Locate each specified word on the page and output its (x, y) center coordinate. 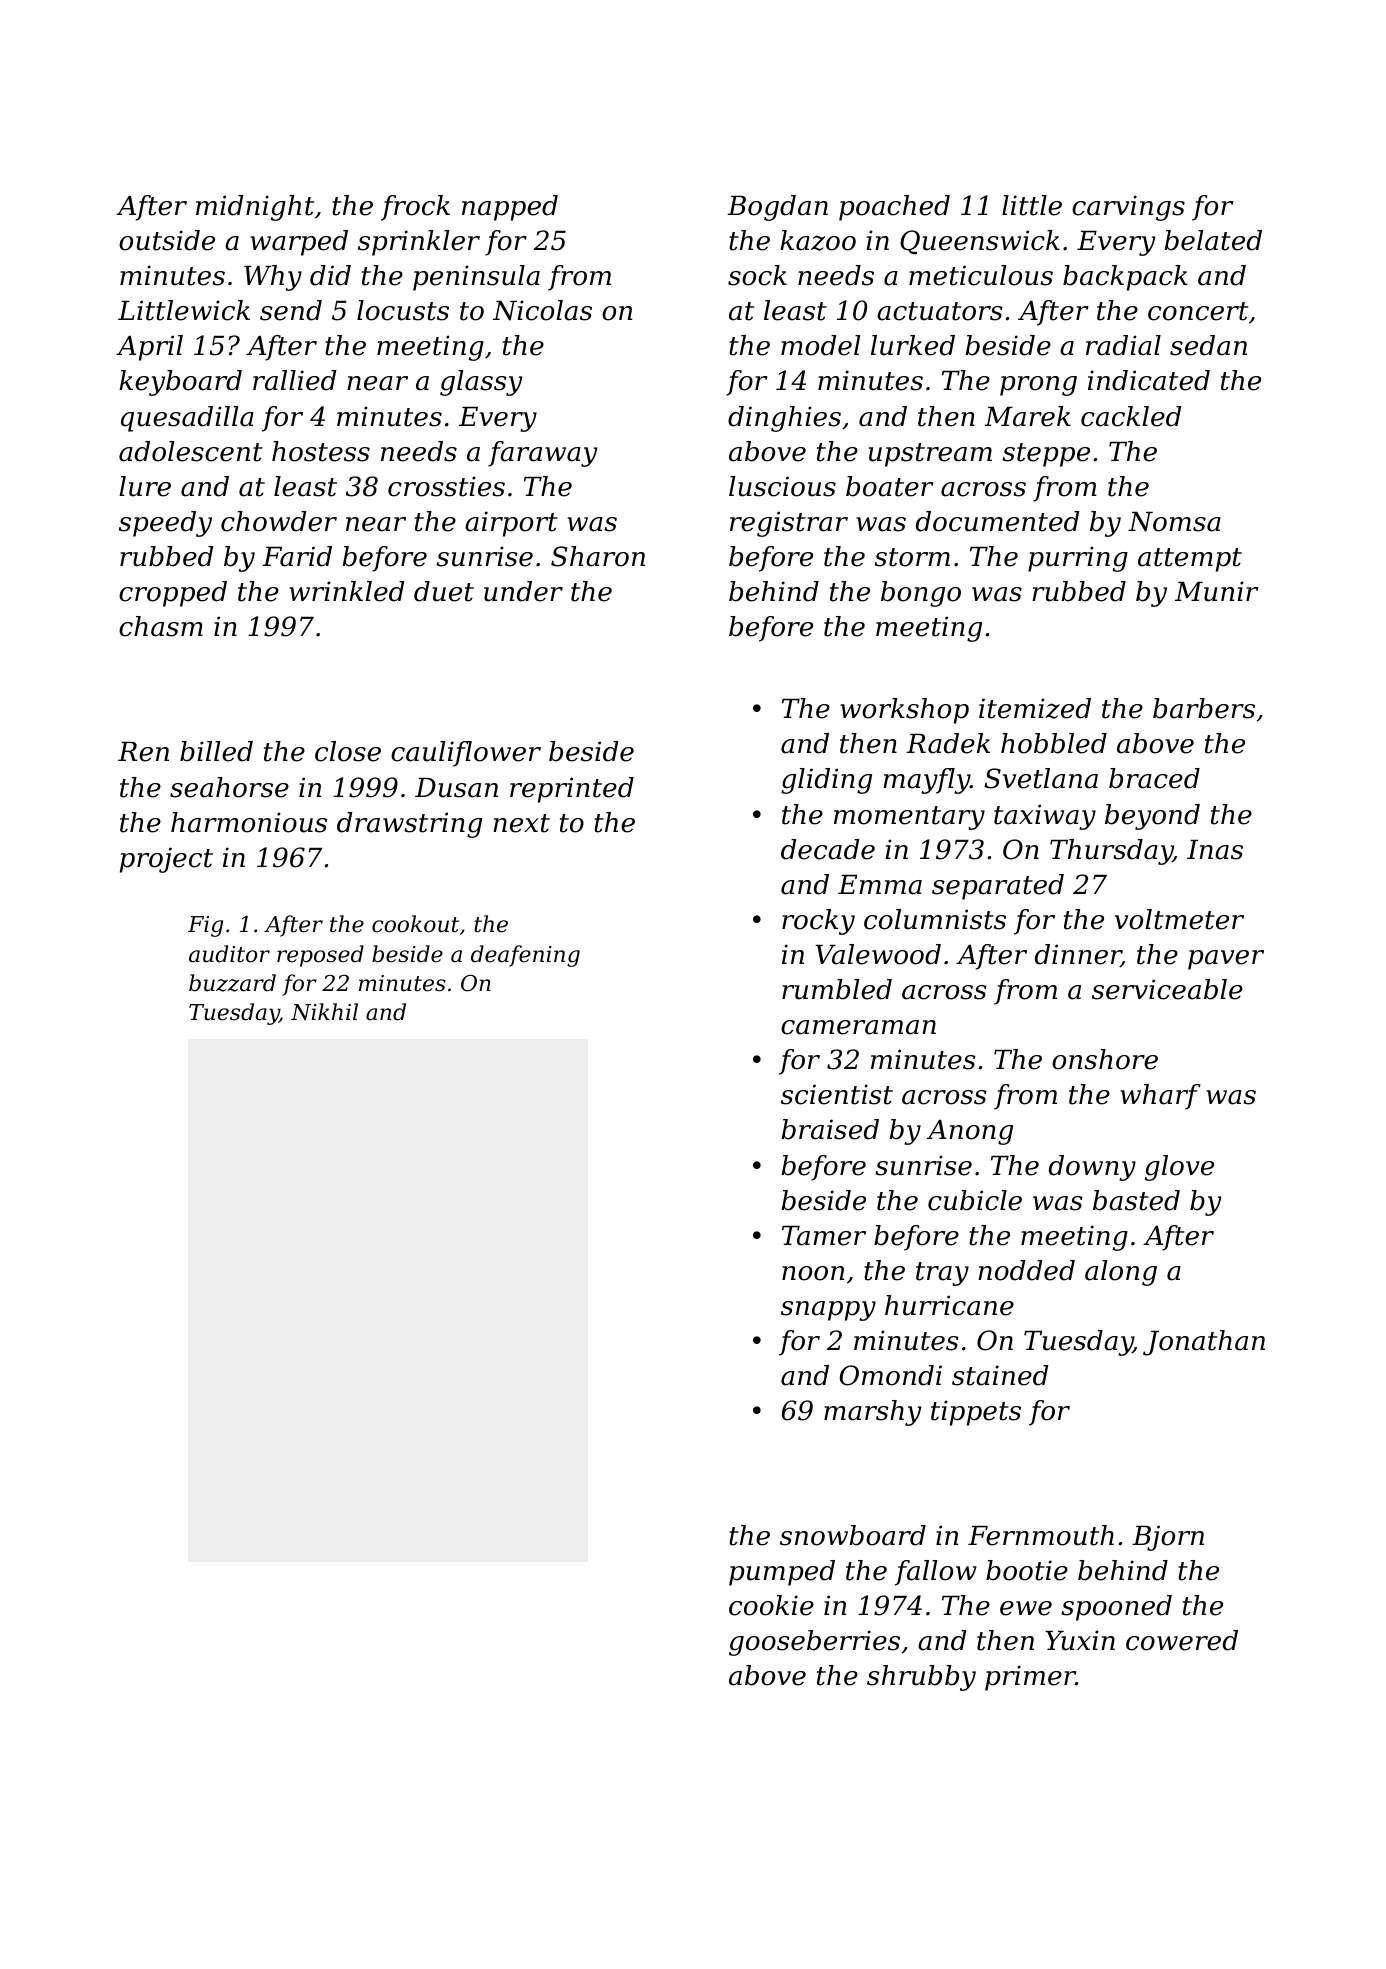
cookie (771, 1605)
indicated (1149, 380)
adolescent (191, 451)
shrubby (921, 1678)
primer (1030, 1678)
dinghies (784, 419)
